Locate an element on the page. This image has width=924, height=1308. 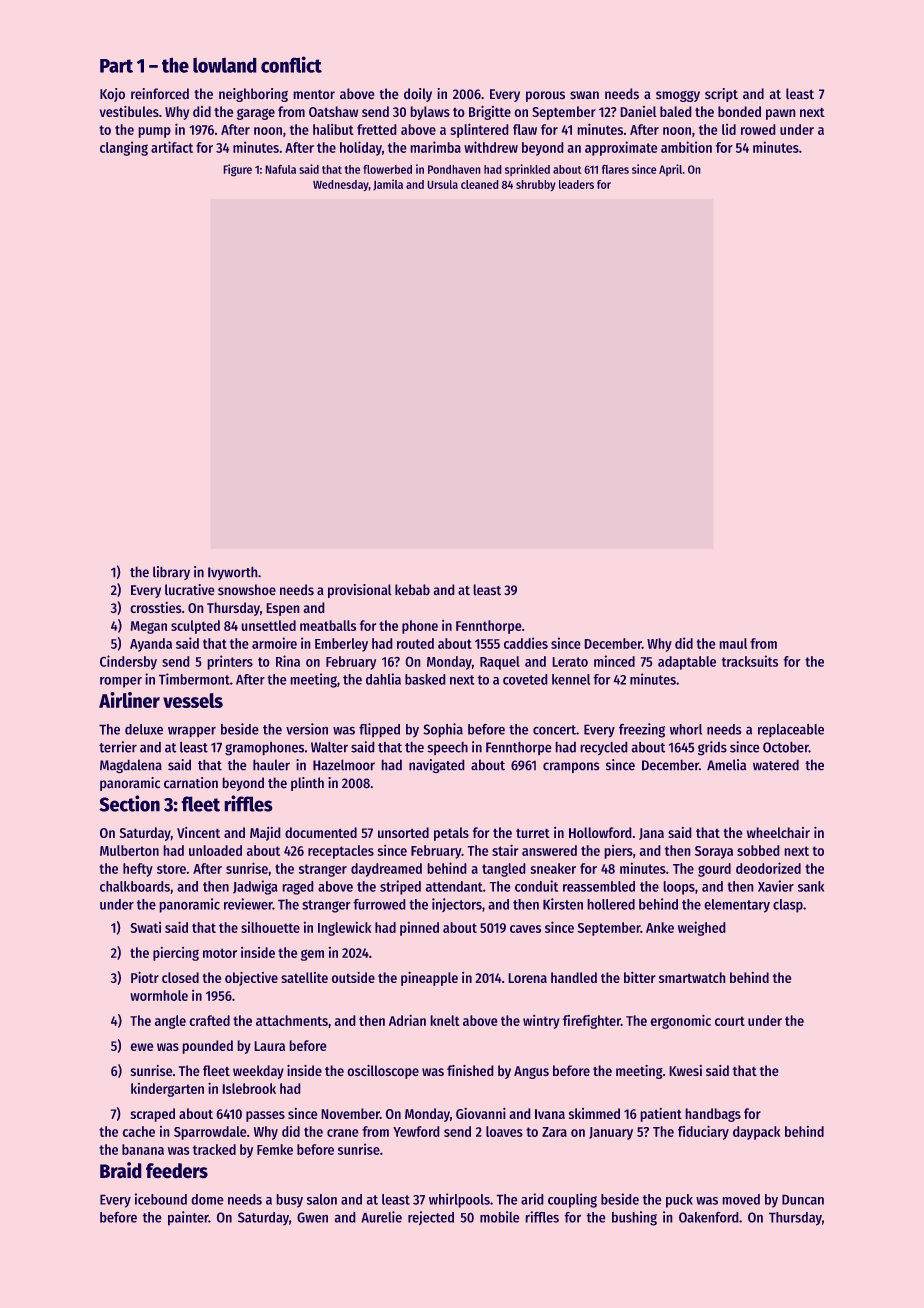
Figure is located at coordinates (237, 170).
